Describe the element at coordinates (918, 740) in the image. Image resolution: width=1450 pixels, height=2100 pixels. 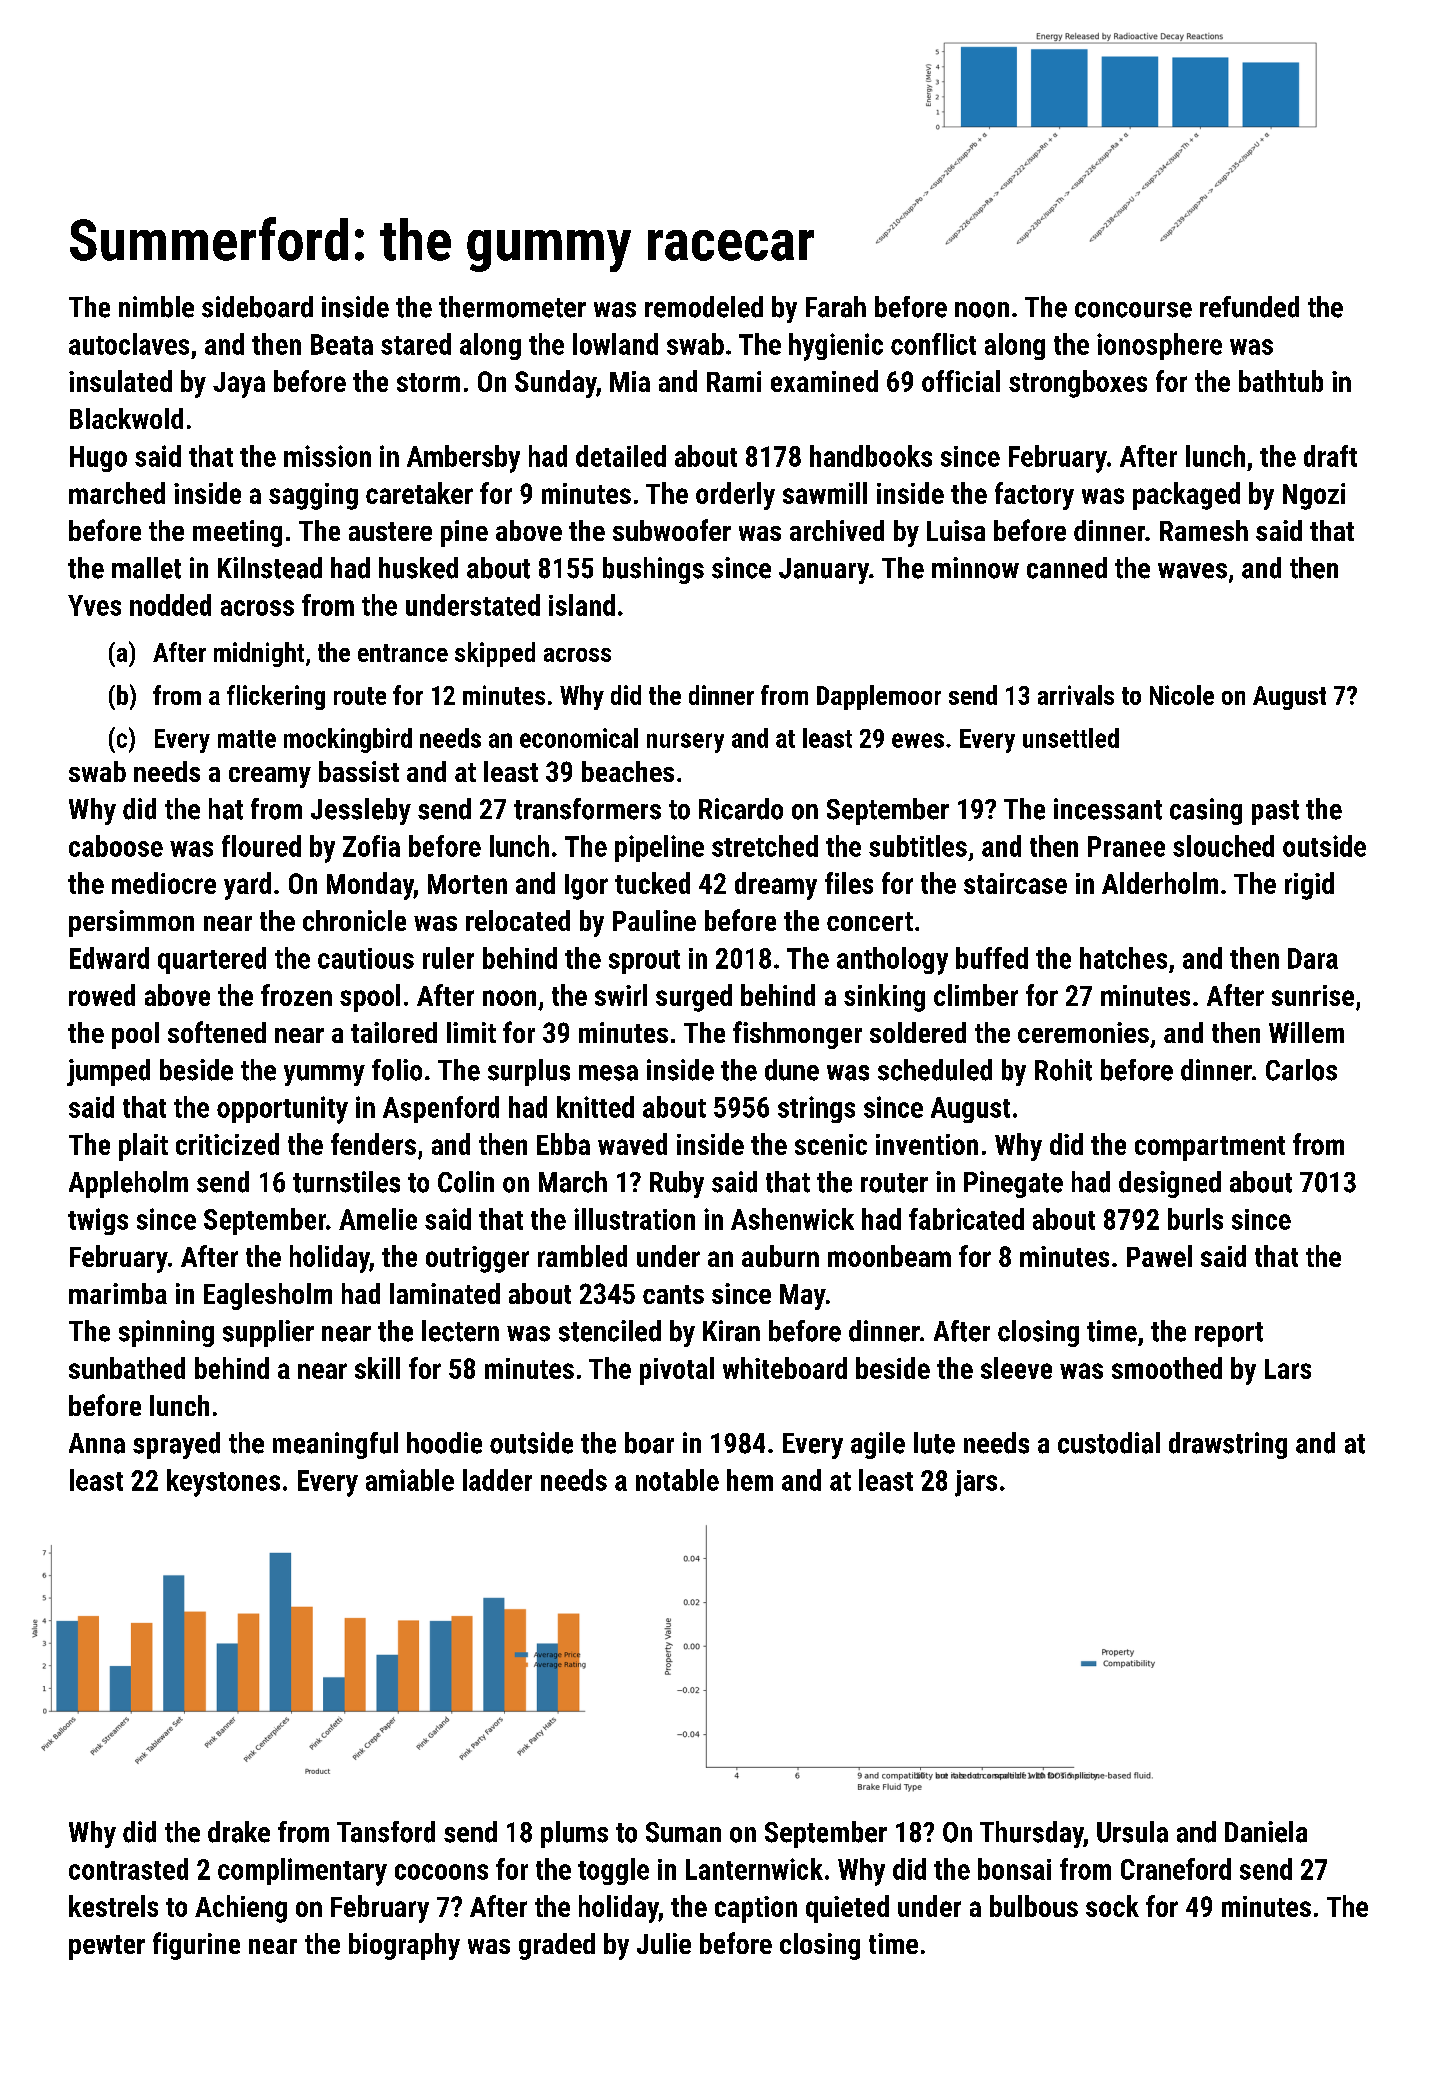
I see `ewes` at that location.
